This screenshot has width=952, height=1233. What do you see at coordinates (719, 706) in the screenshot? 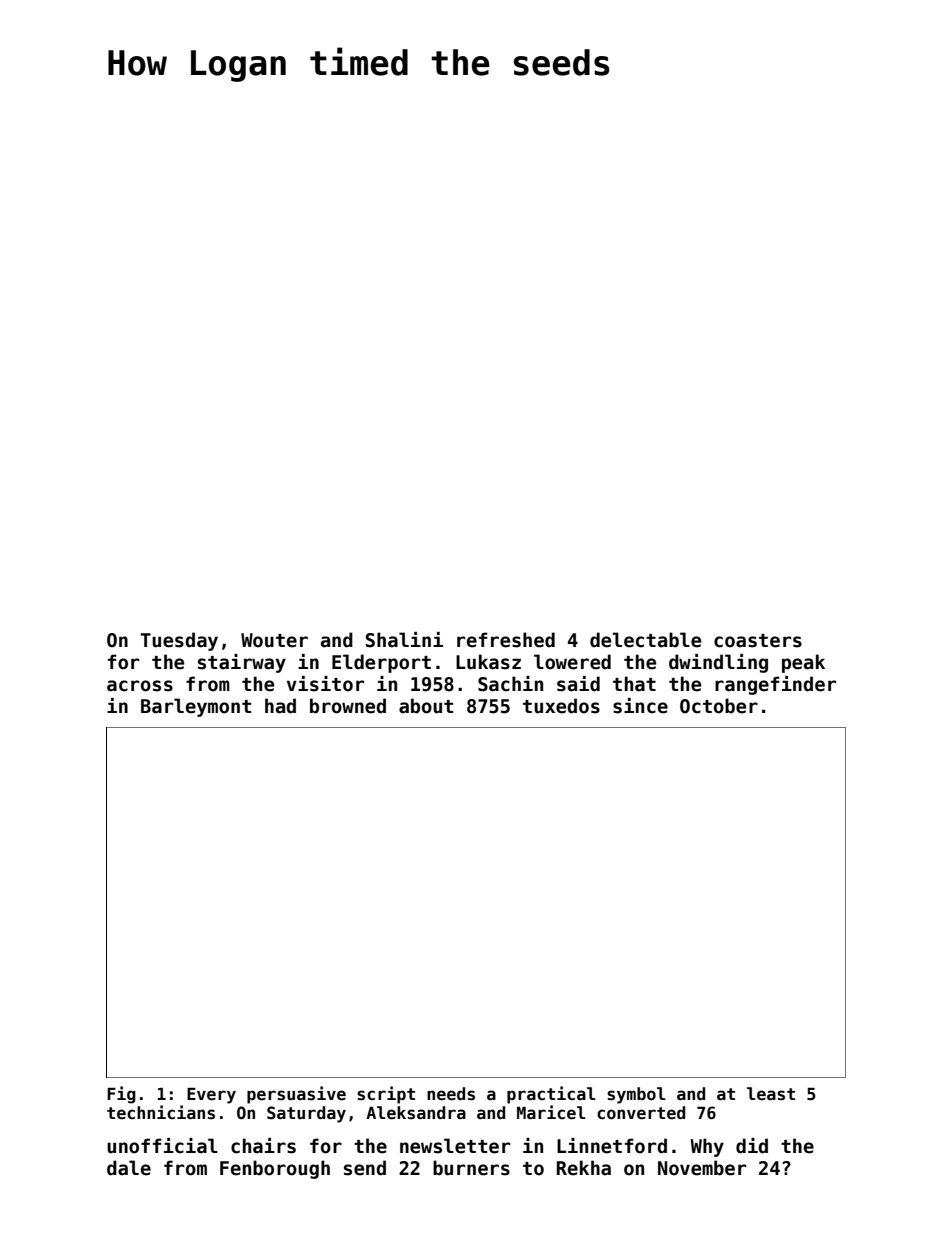
I see `October` at bounding box center [719, 706].
